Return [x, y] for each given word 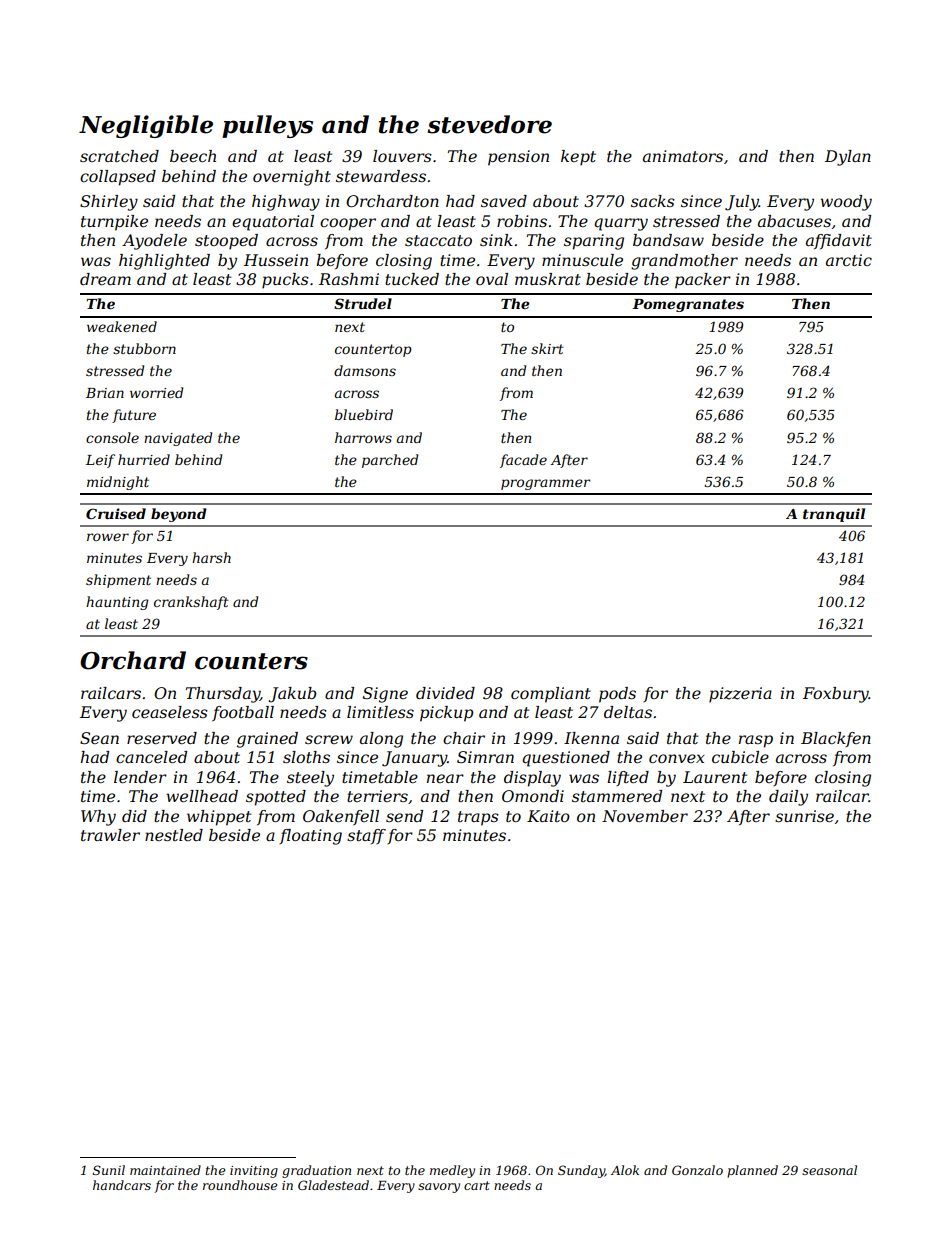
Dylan [848, 158]
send [404, 816]
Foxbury [836, 695]
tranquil [834, 515]
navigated [178, 439]
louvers [402, 156]
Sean [99, 738]
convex [676, 758]
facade [523, 461]
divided [445, 693]
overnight [292, 178]
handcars [122, 1185]
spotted [276, 798]
